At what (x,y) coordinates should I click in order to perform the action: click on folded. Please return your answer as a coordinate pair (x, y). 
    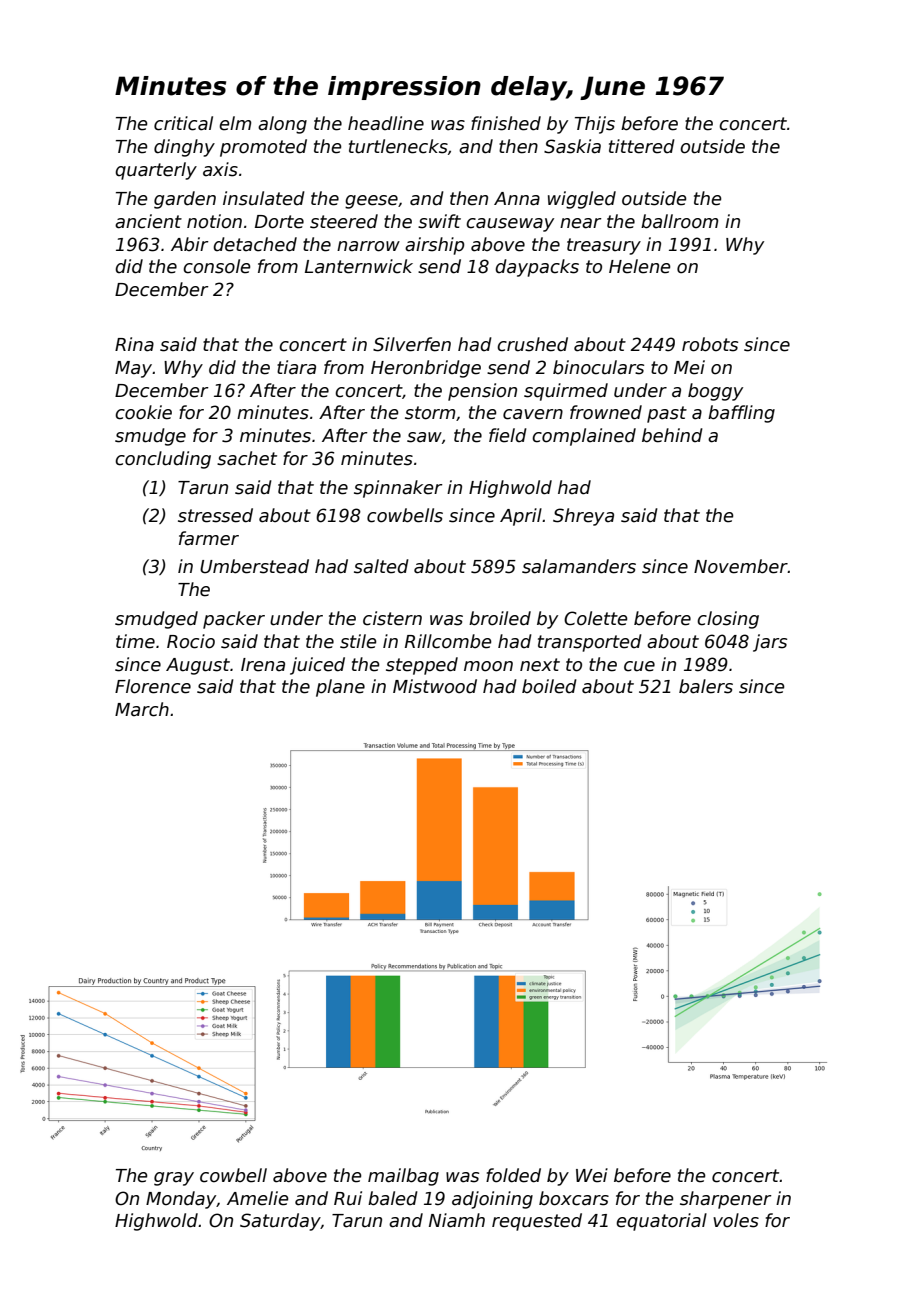
    Looking at the image, I should click on (513, 1175).
